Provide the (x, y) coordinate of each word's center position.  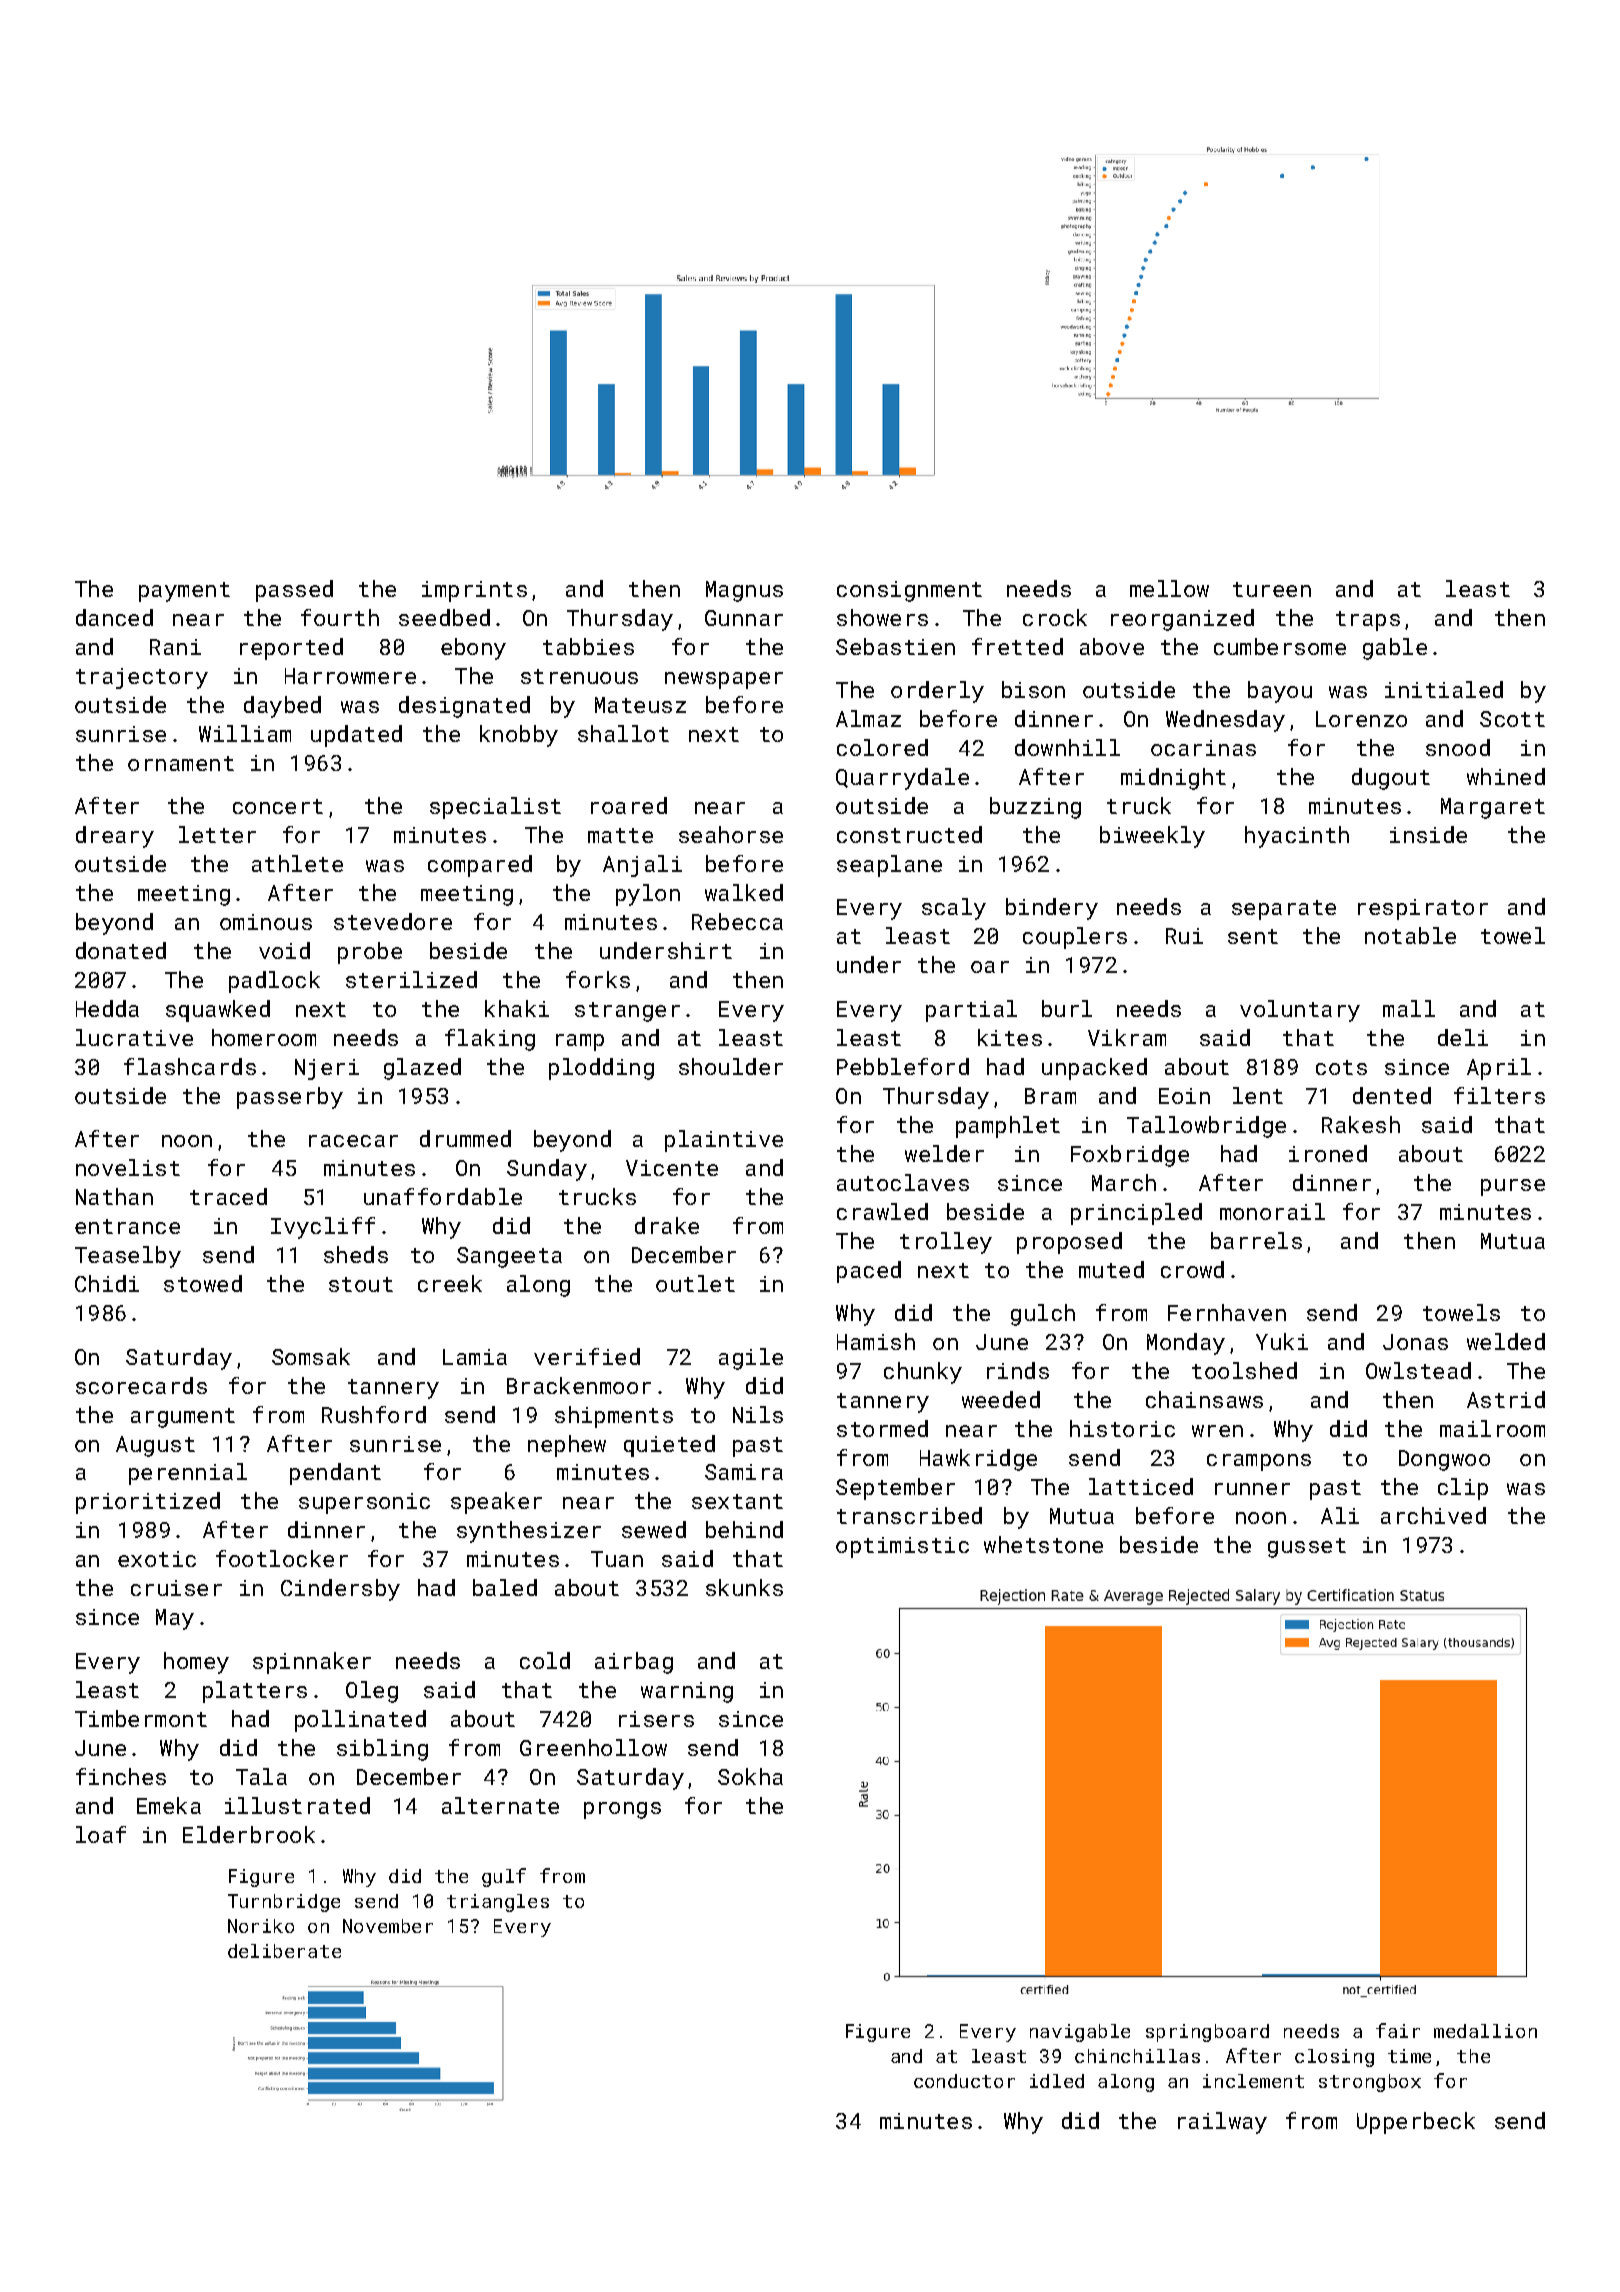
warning (687, 1692)
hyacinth (1297, 837)
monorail (1272, 1211)
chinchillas (1137, 2056)
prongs (622, 1810)
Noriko (261, 1926)
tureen (1272, 589)
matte (620, 835)
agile (751, 1359)
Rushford (374, 1414)
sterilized (411, 979)
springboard (1207, 2033)
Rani (175, 647)
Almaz (868, 718)
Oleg (372, 1692)
